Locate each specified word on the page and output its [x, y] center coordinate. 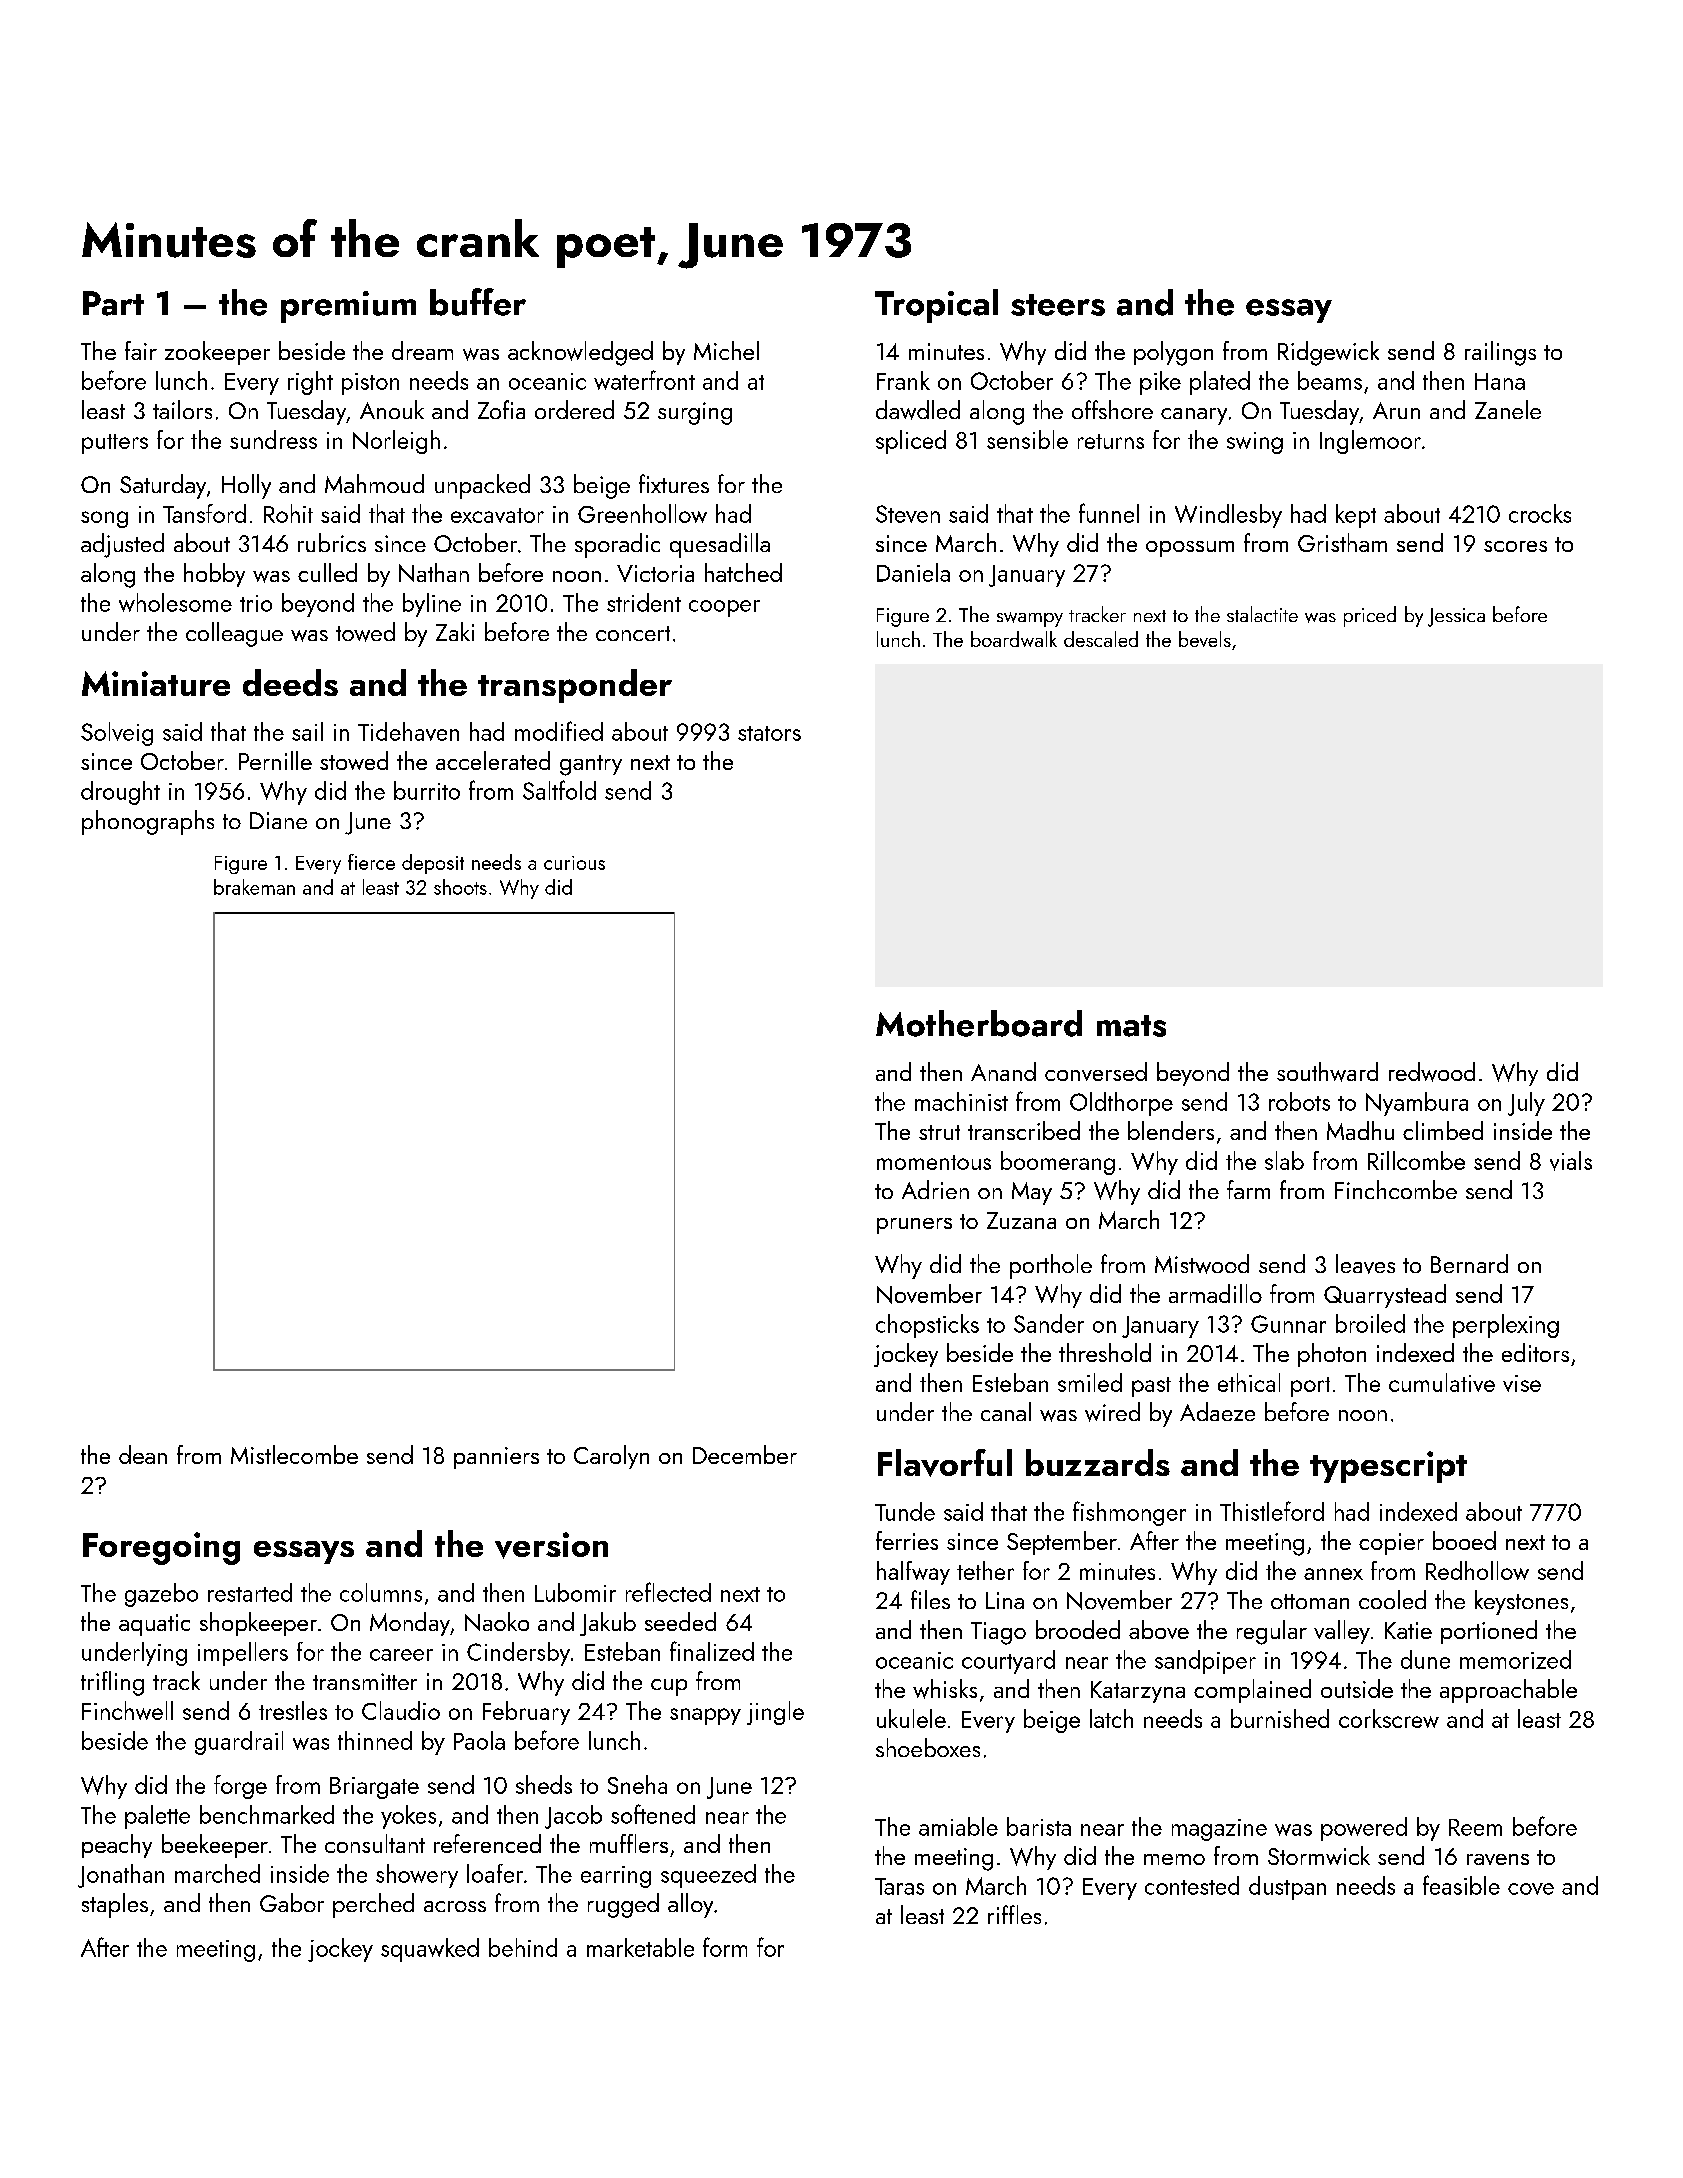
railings [1500, 353]
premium [348, 307]
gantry [591, 765]
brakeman [254, 887]
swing [1255, 443]
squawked [430, 1950]
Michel [726, 350]
